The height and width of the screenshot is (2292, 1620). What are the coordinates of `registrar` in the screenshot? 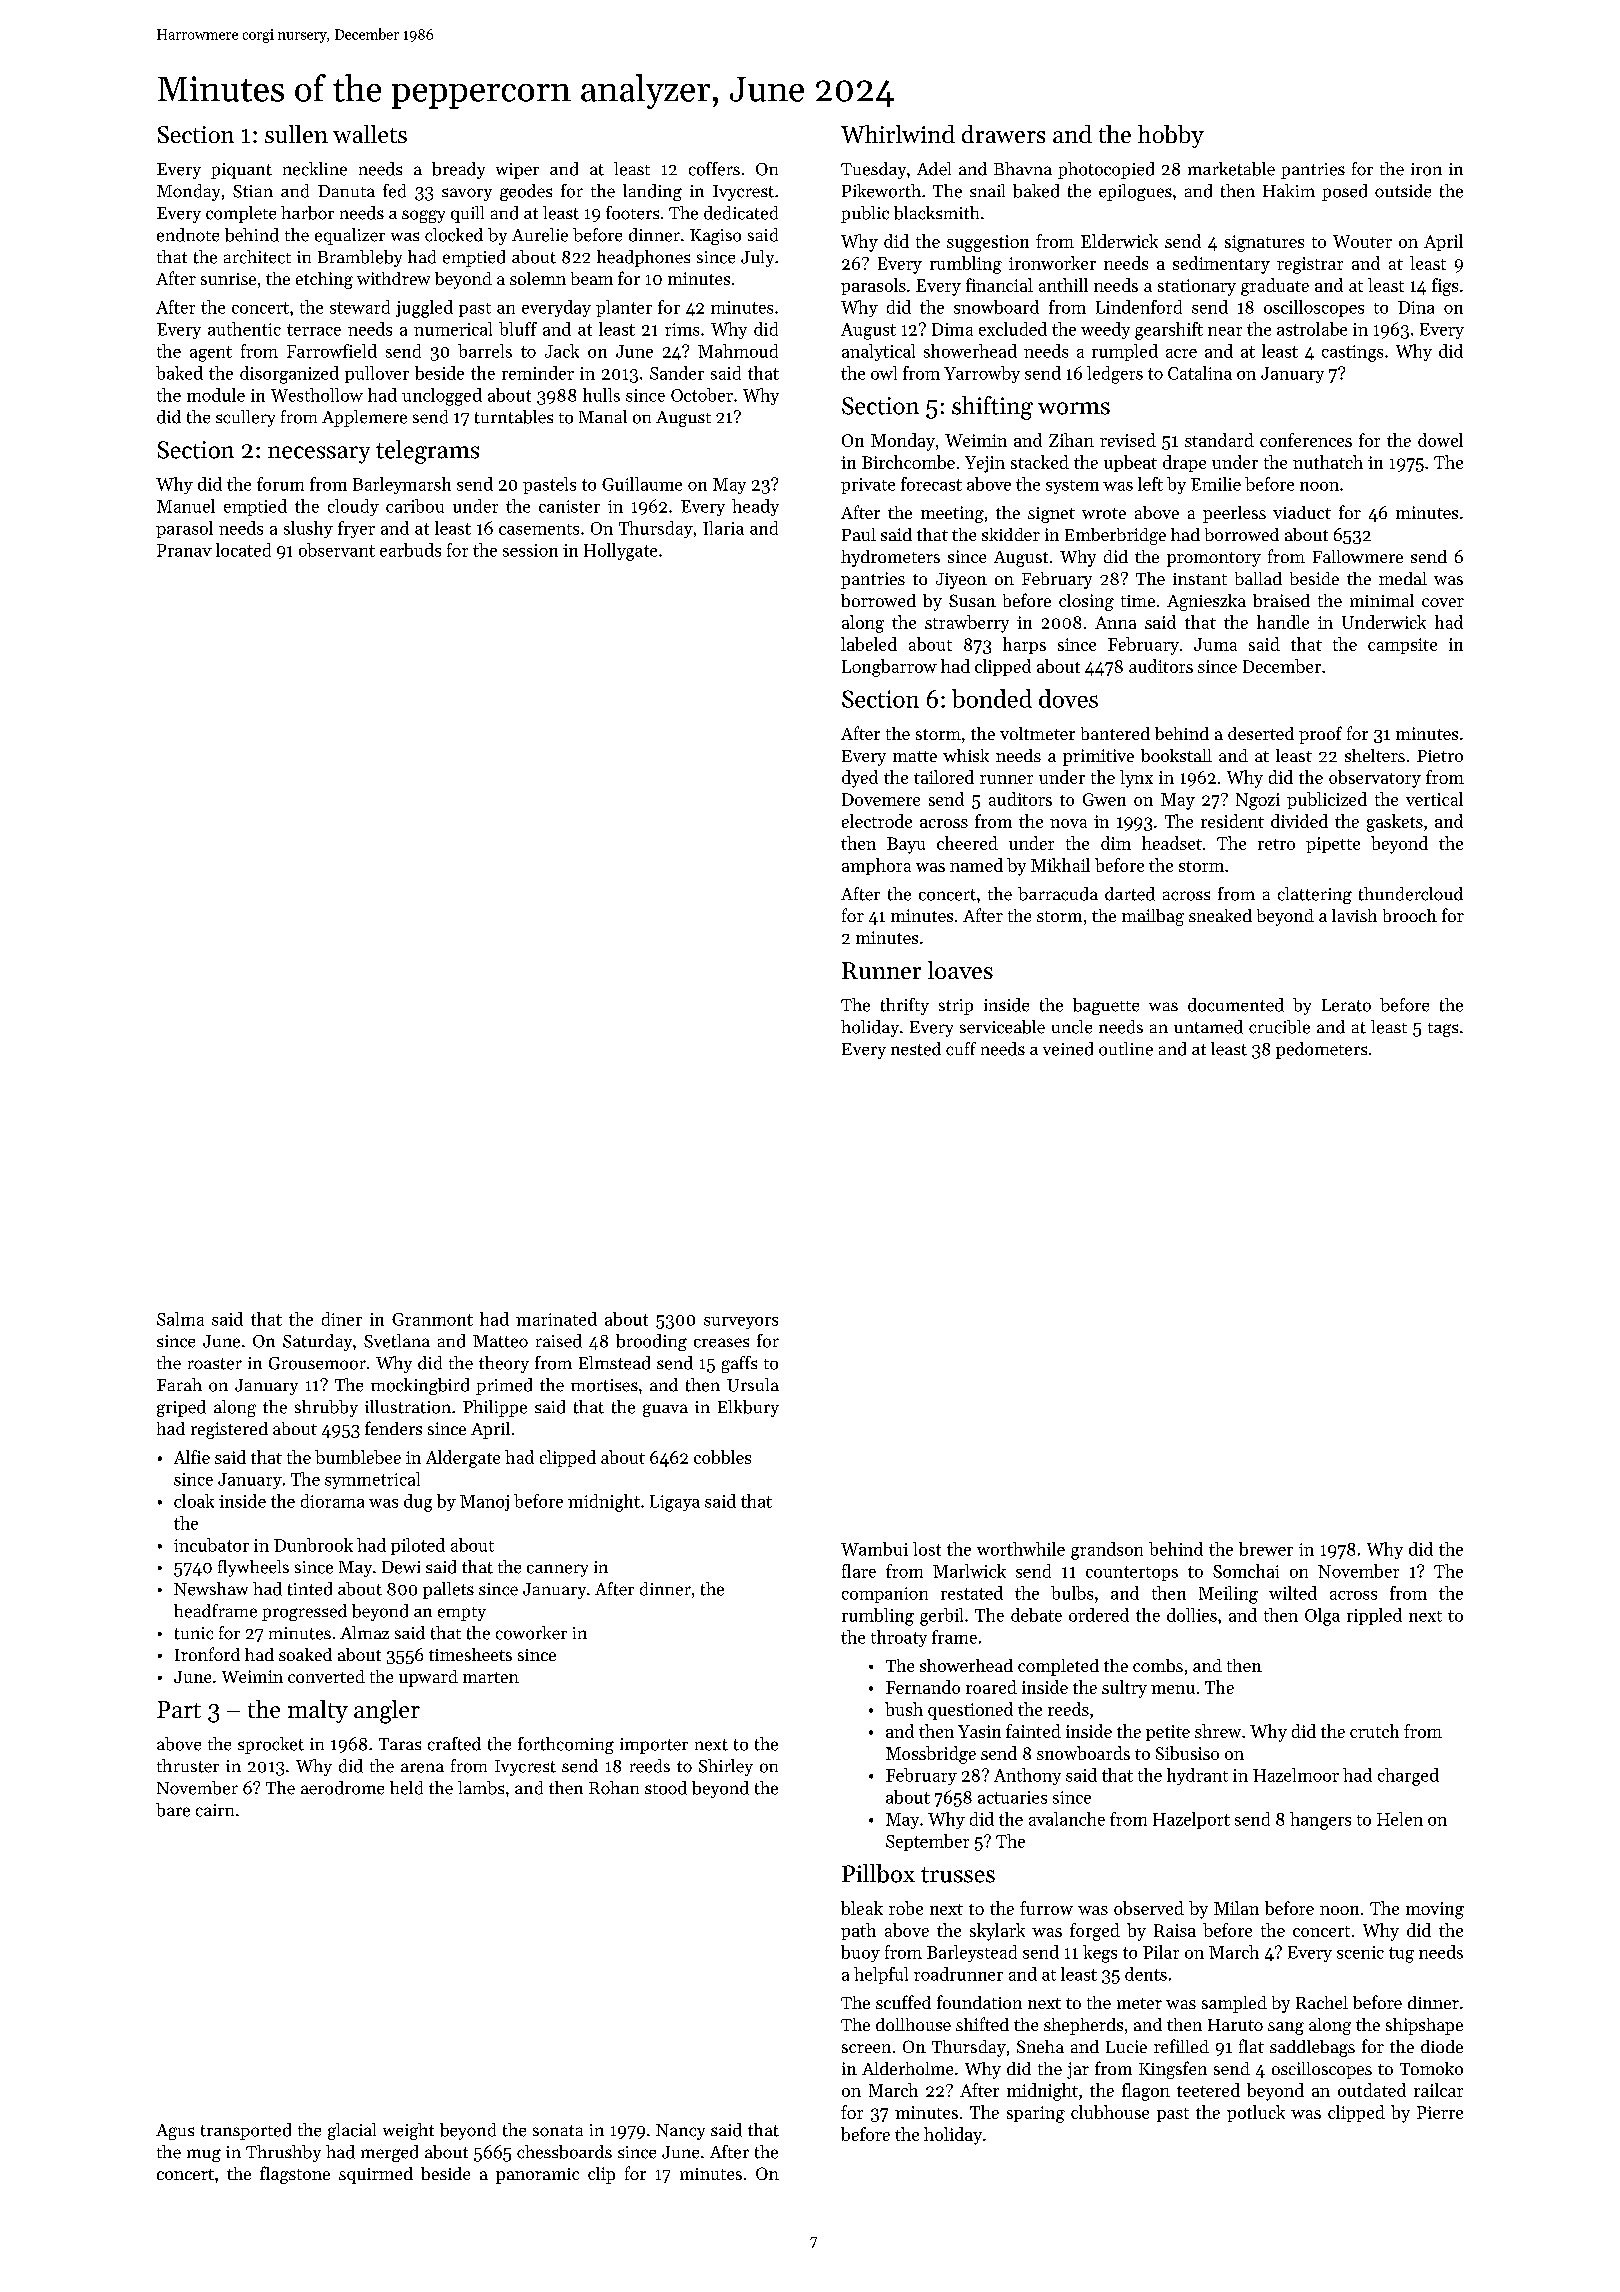 It's located at (1310, 265).
